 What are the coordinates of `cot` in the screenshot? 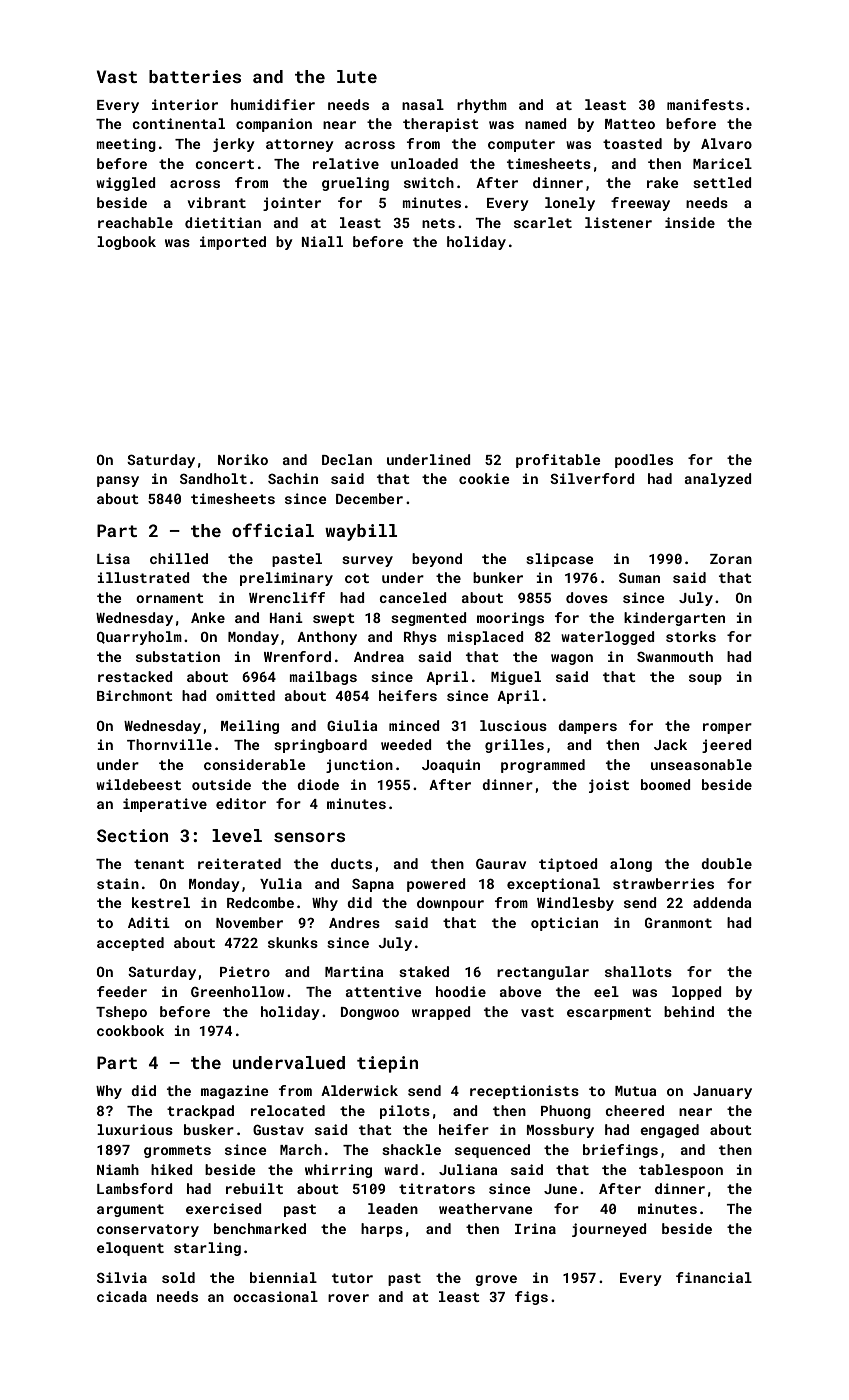 It's located at (357, 578).
